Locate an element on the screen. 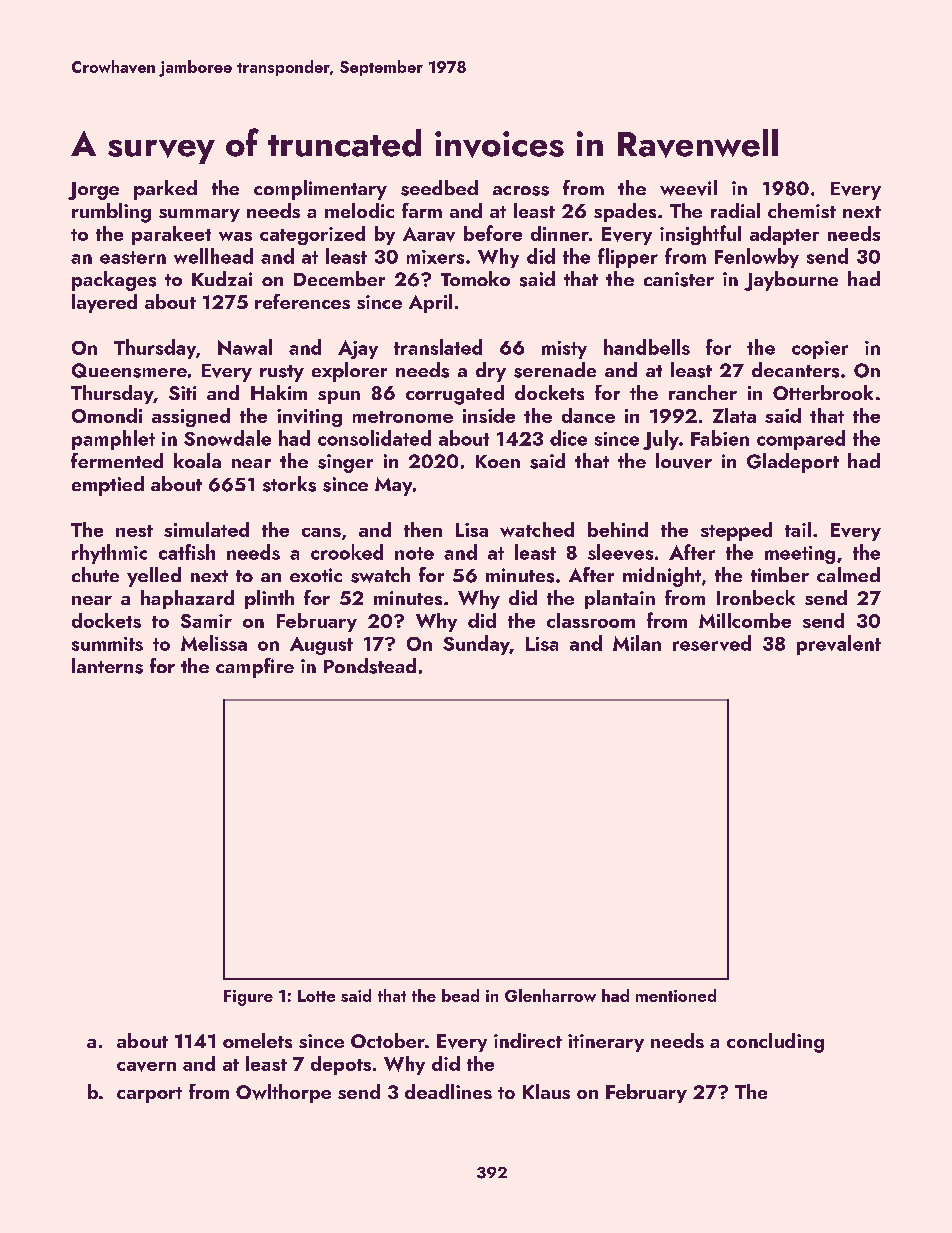 The height and width of the screenshot is (1233, 952). carport is located at coordinates (149, 1095).
